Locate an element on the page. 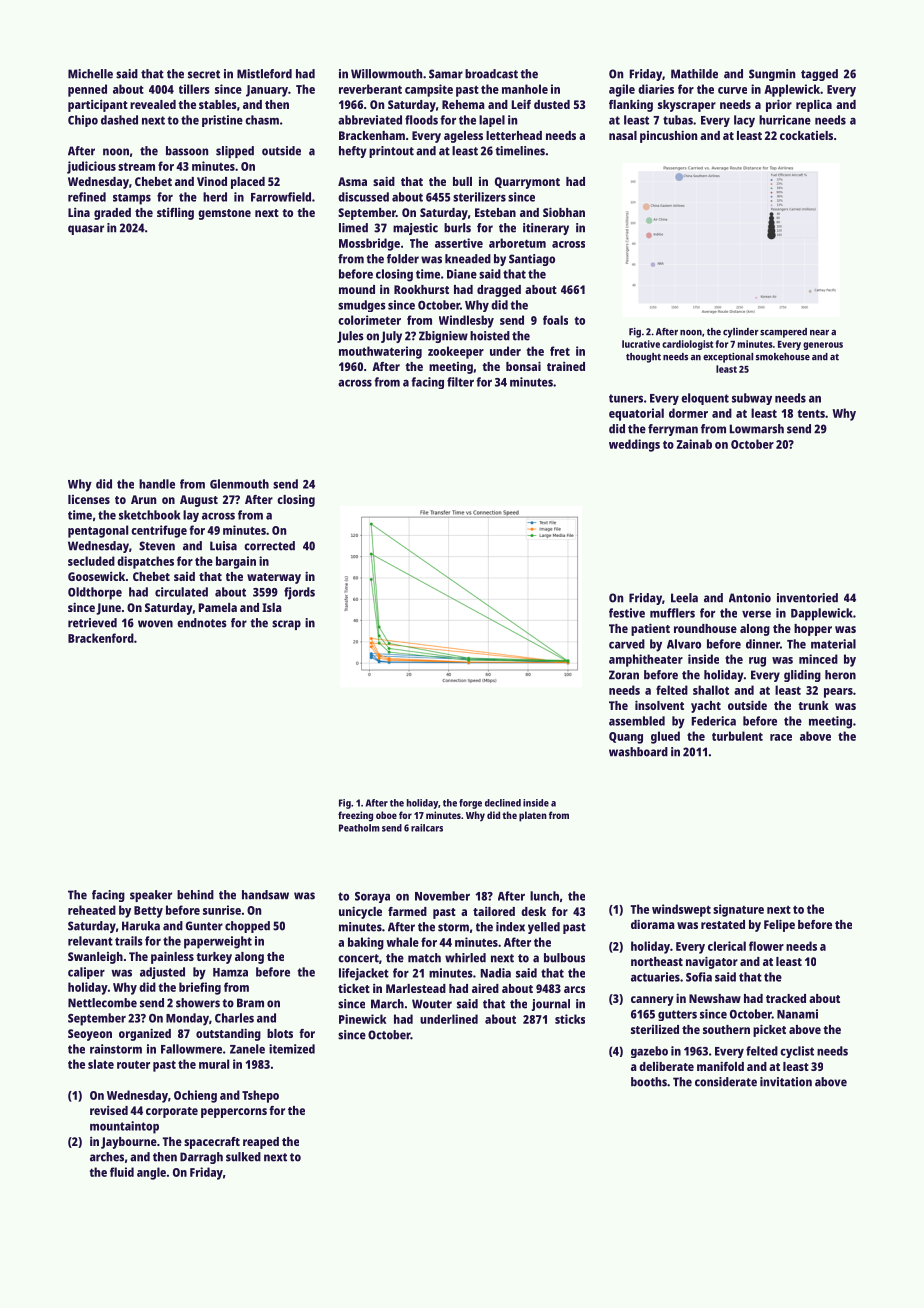 The width and height of the page is (924, 1308). race is located at coordinates (781, 737).
